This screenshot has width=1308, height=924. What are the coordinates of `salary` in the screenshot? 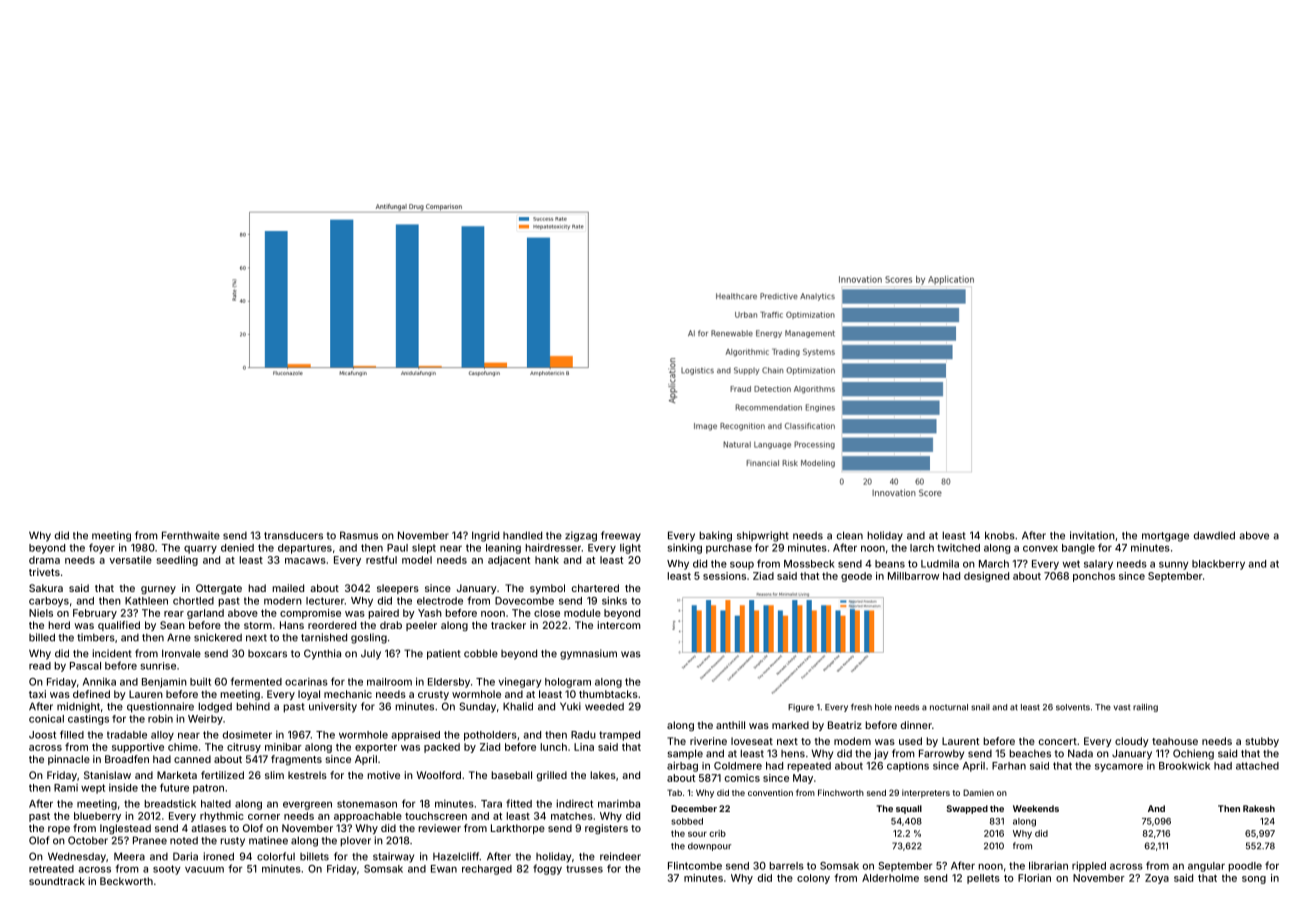 It's located at (1098, 565).
